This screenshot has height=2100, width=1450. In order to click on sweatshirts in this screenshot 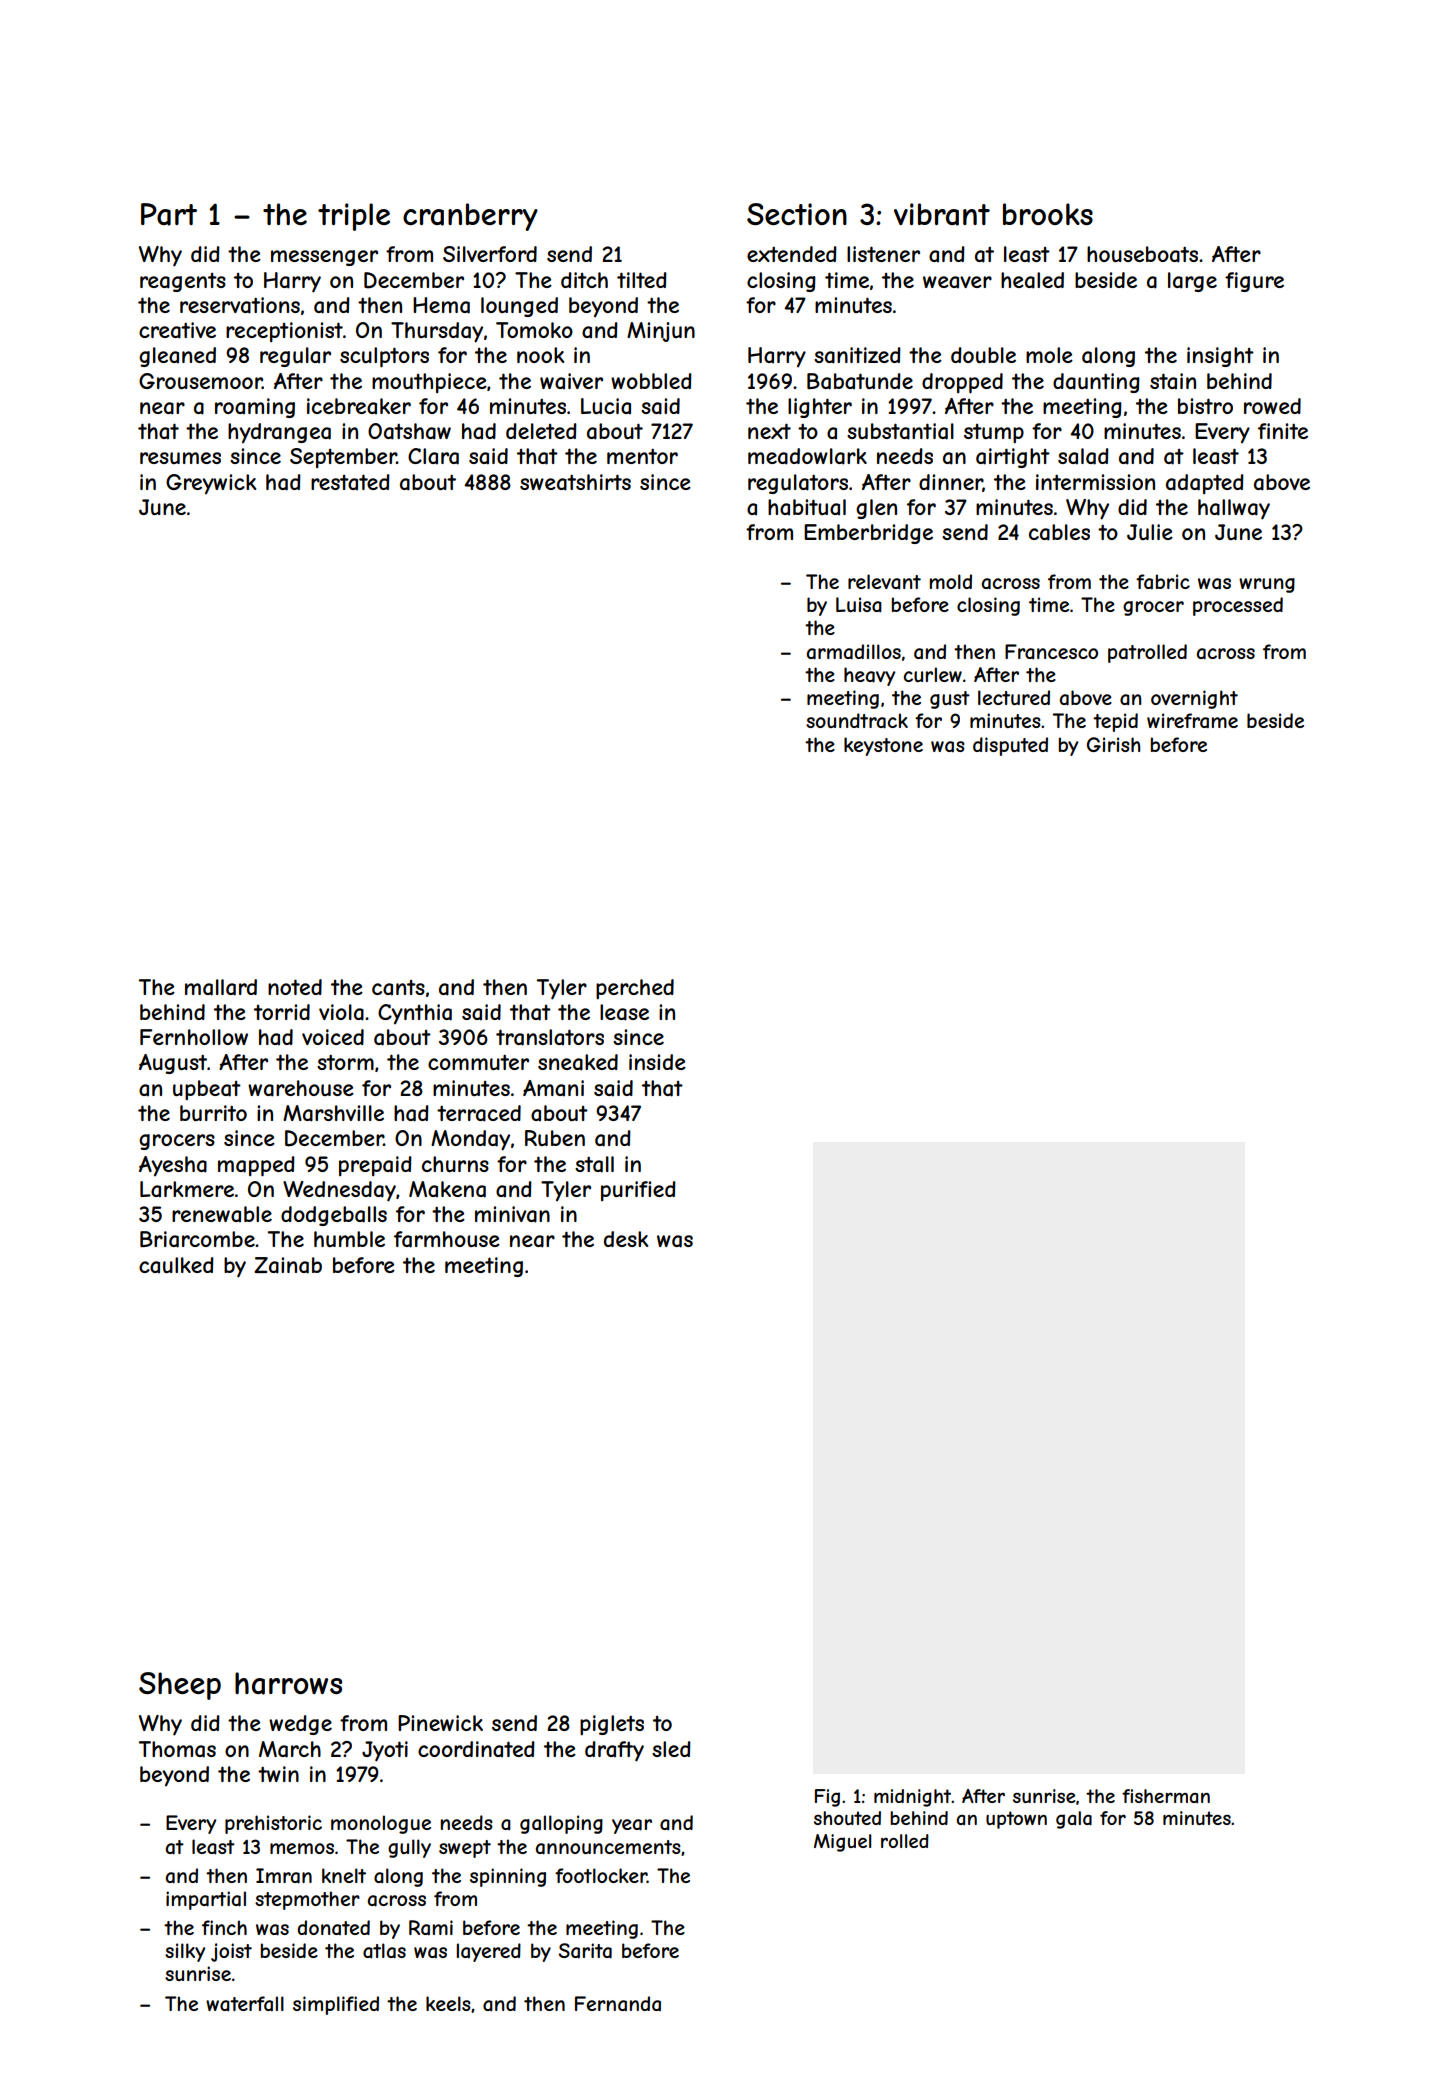, I will do `click(575, 482)`.
